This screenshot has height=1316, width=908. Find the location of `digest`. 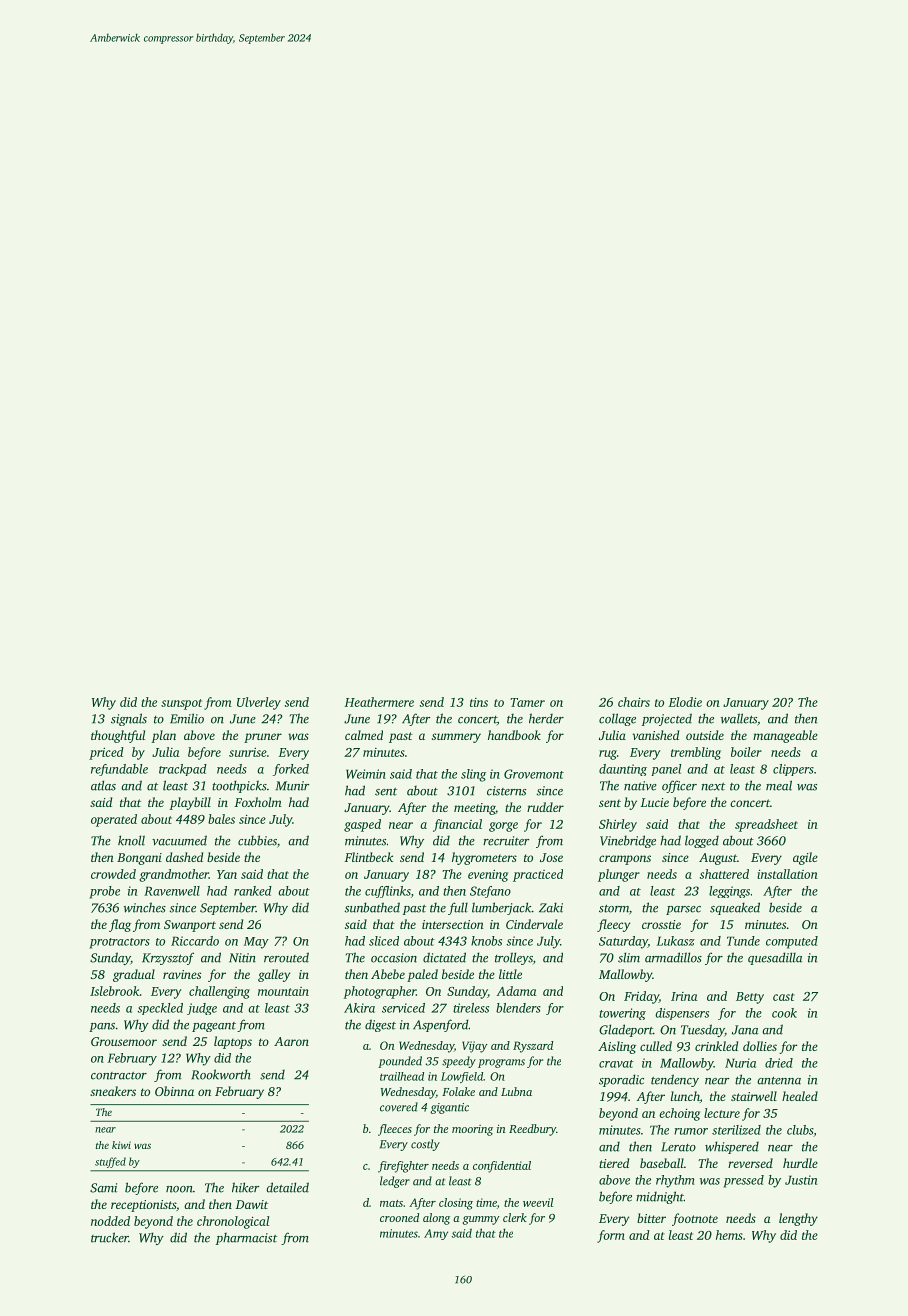

digest is located at coordinates (380, 1025).
